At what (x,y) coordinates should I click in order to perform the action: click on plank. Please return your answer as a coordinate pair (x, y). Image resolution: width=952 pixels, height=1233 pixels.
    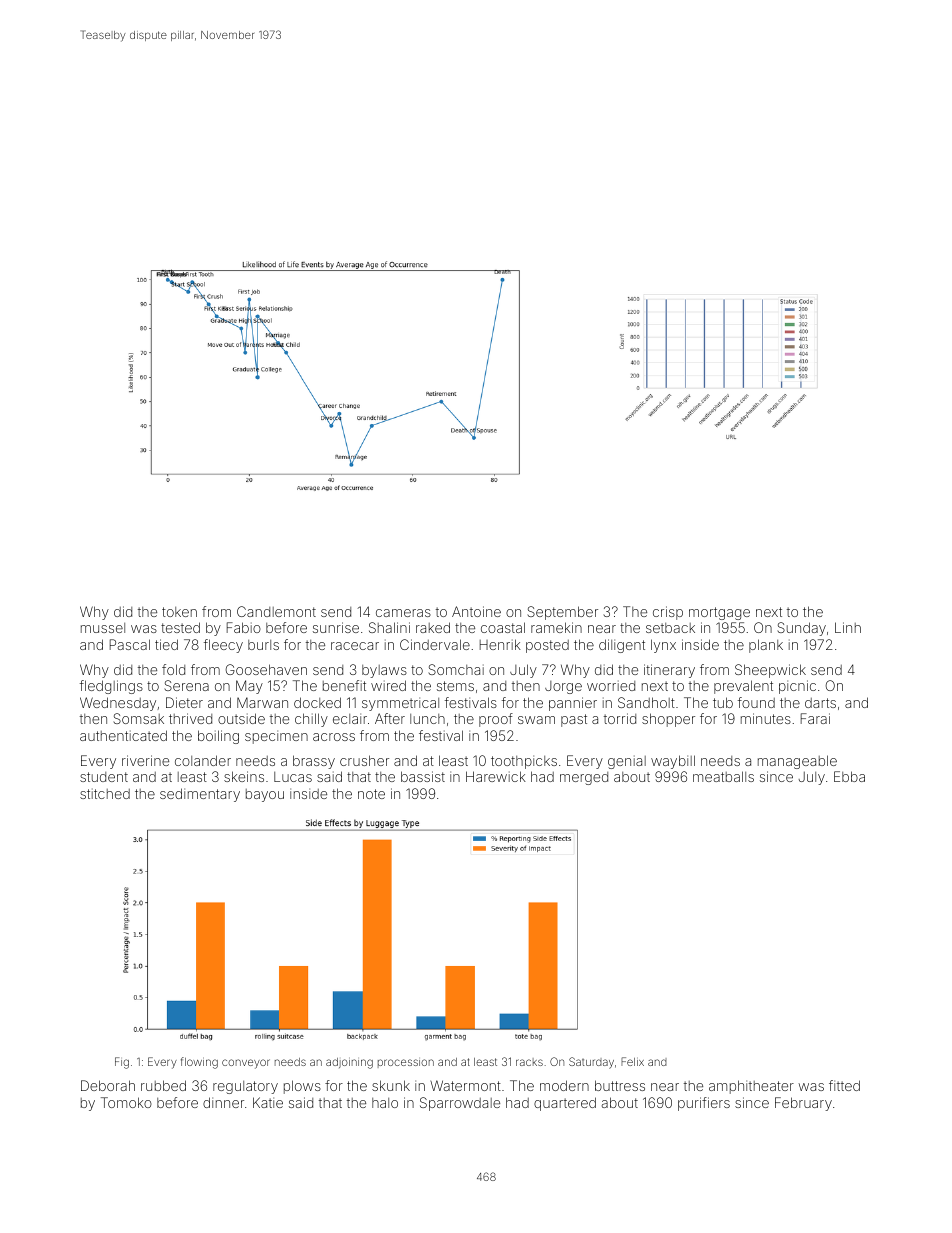
    Looking at the image, I should click on (766, 646).
